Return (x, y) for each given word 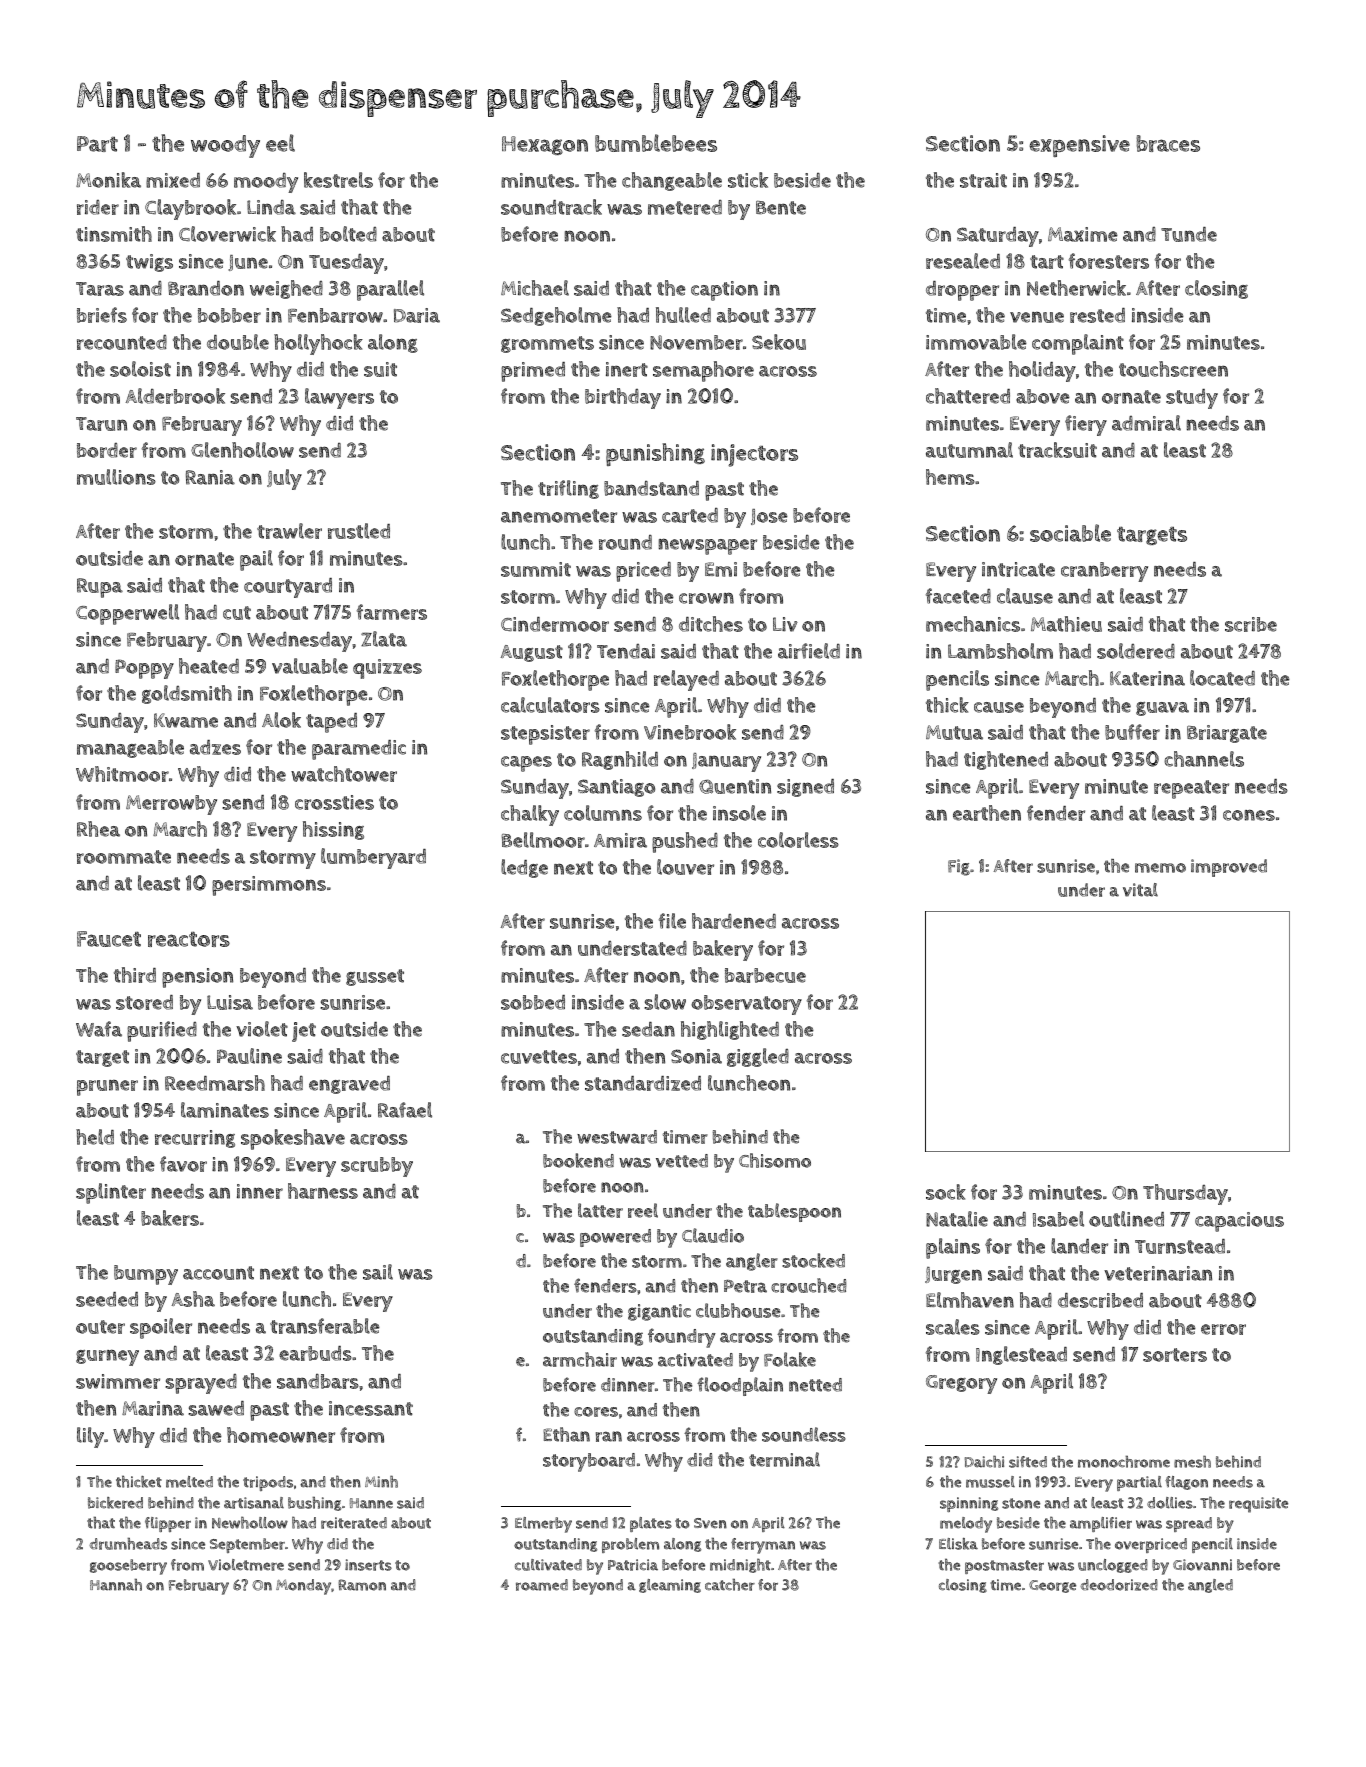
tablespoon (794, 1212)
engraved (349, 1085)
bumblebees (656, 143)
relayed (686, 680)
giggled (758, 1057)
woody (225, 146)
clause (1025, 596)
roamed (542, 1585)
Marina (153, 1408)
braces (1168, 143)
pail (256, 560)
